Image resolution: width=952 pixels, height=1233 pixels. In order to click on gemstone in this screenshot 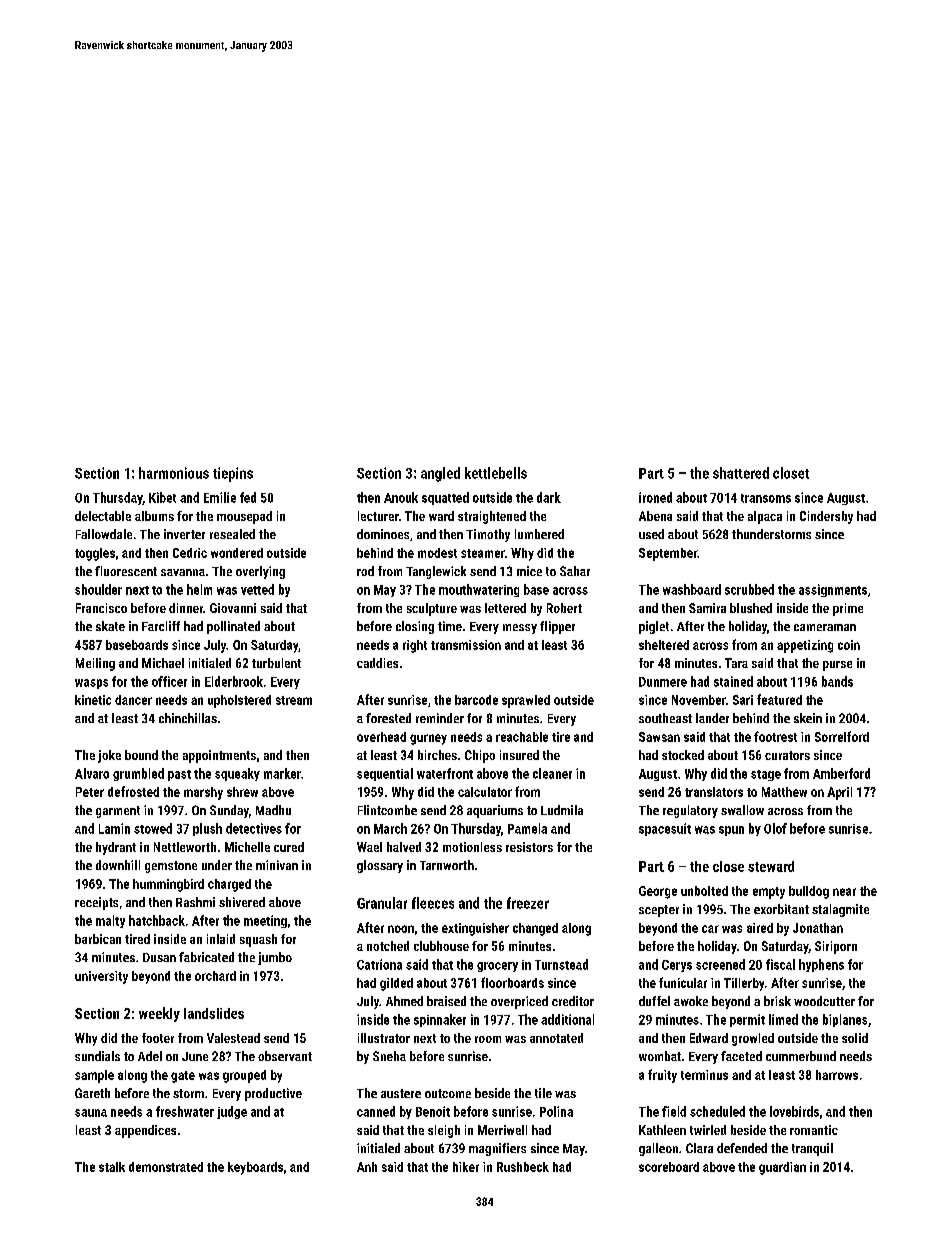, I will do `click(171, 867)`.
